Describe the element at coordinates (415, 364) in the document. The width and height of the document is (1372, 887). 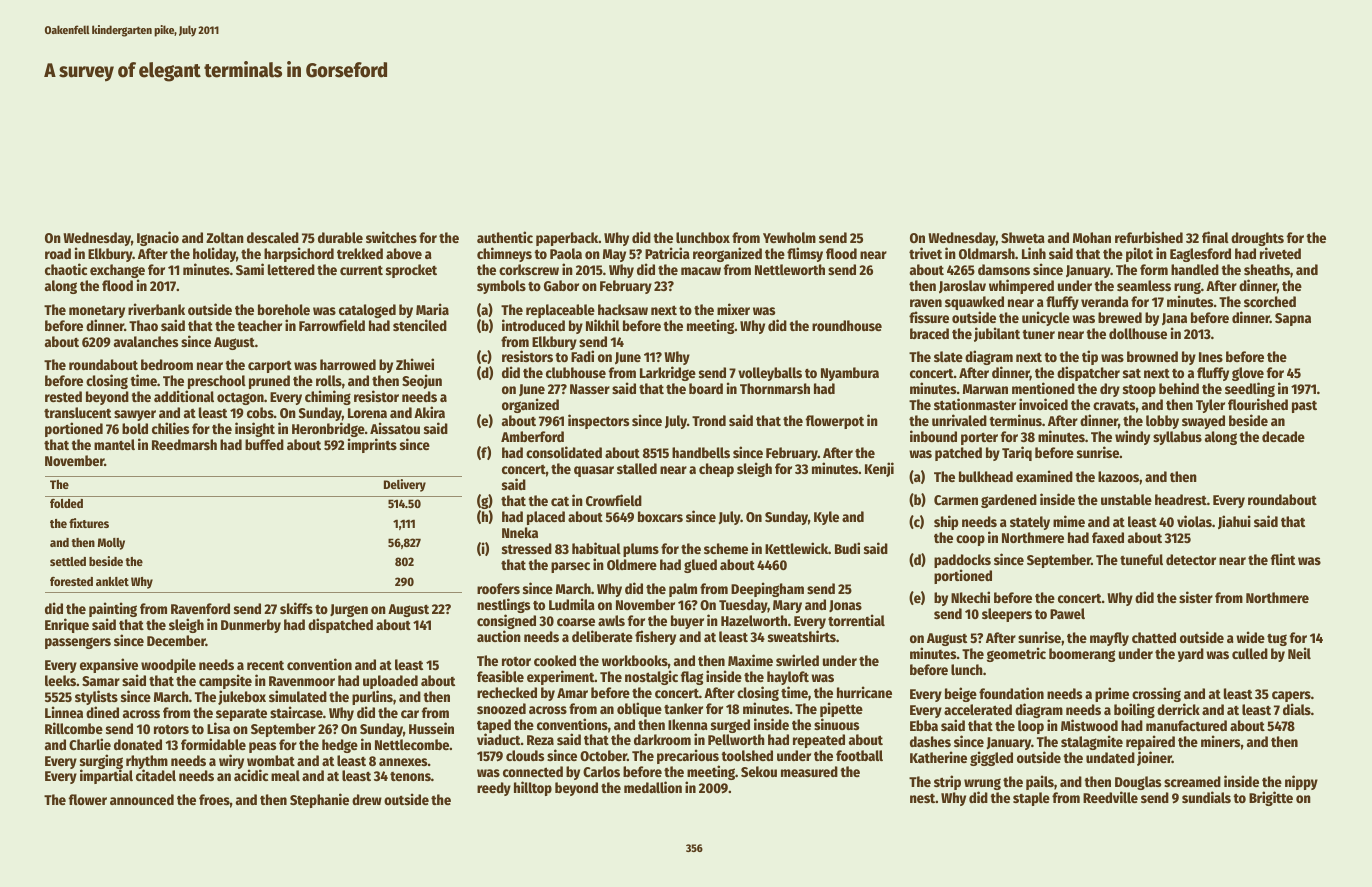
I see `Zhiwei` at that location.
